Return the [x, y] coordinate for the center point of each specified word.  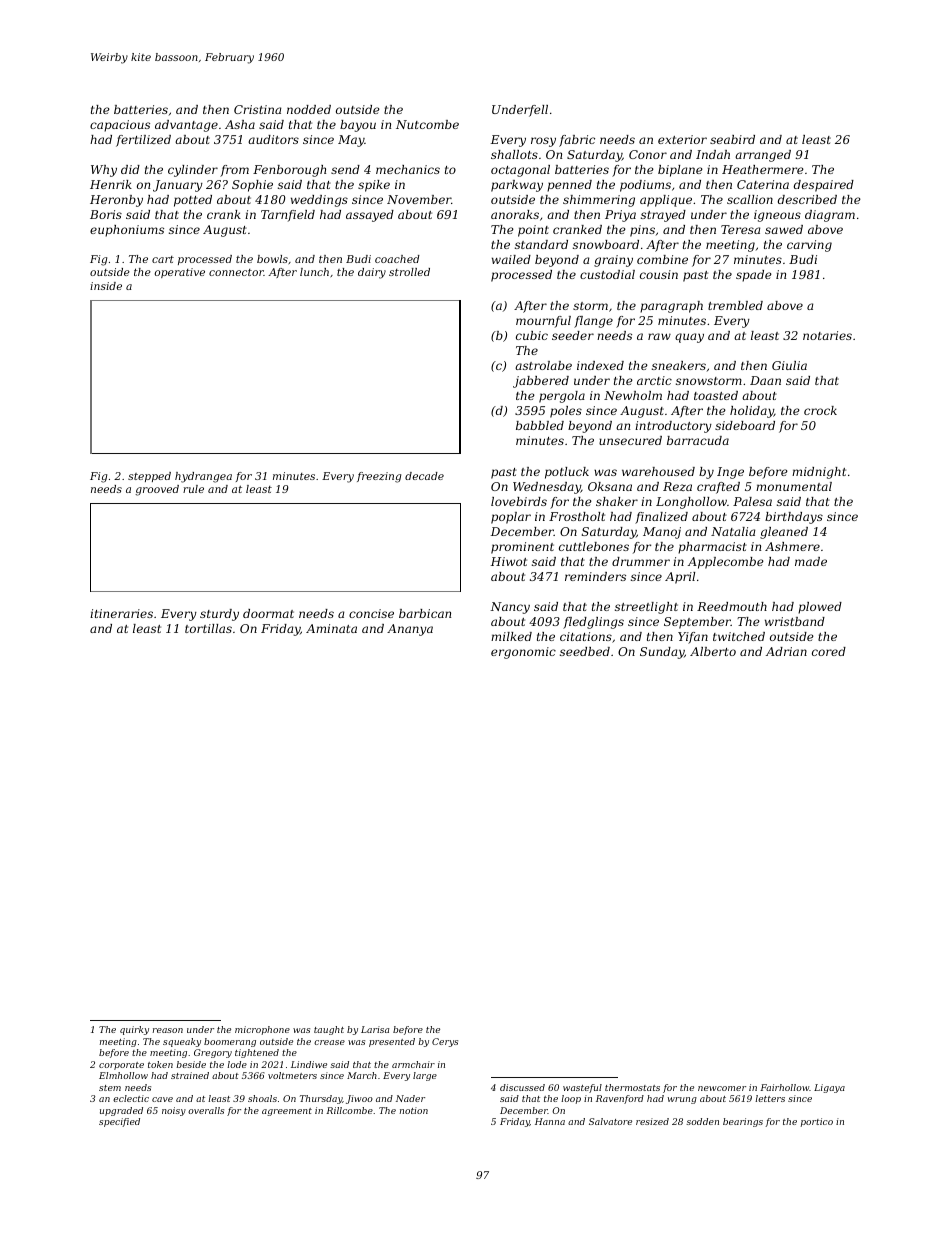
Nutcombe [427, 124]
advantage [186, 126]
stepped [149, 477]
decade [424, 476]
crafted [718, 488]
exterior [682, 139]
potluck [567, 473]
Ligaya [829, 1088]
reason [168, 1030]
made [811, 561]
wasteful [582, 1088]
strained [190, 1075]
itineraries [121, 613]
